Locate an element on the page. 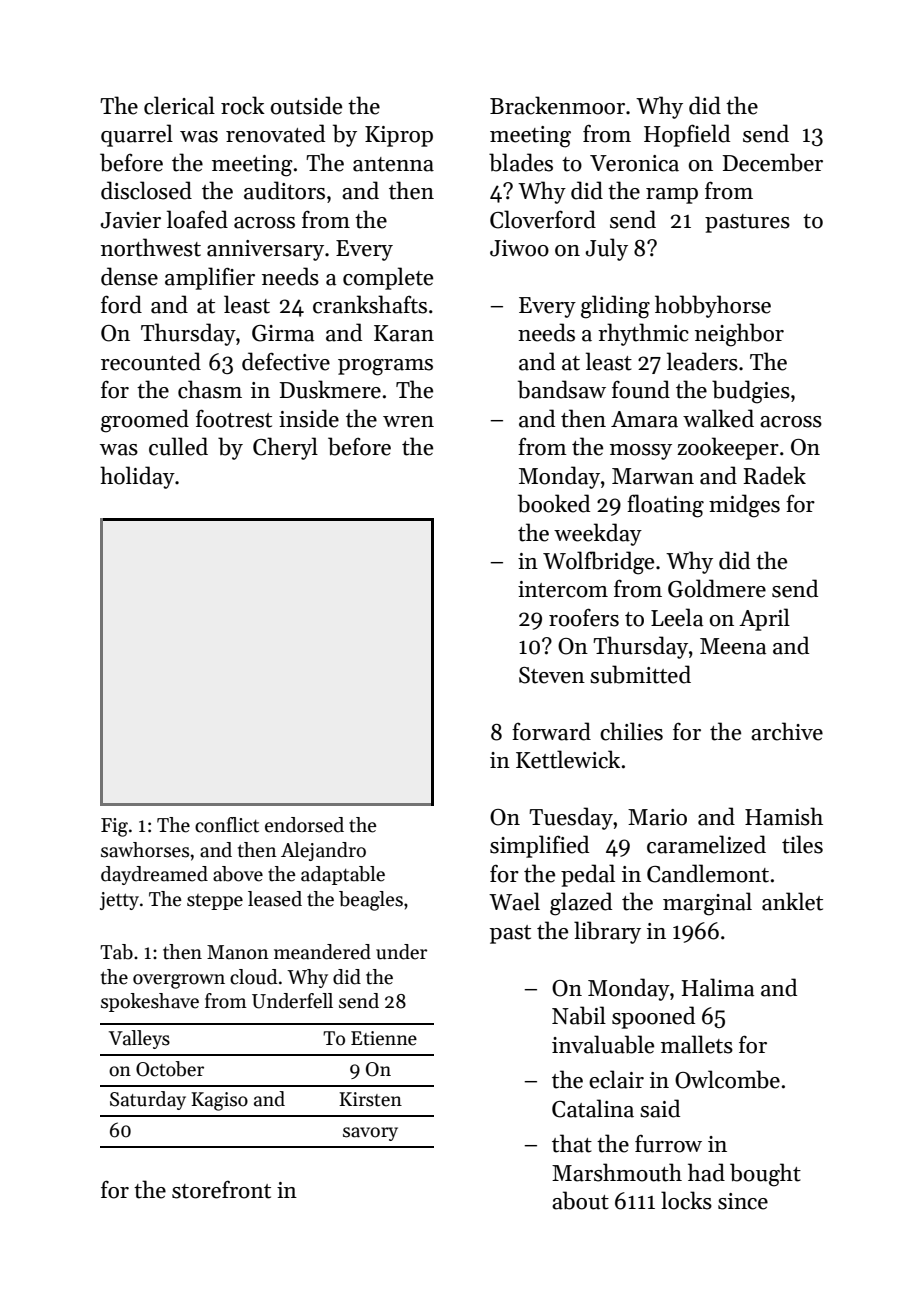 This image has width=924, height=1311. Fig is located at coordinates (114, 827).
